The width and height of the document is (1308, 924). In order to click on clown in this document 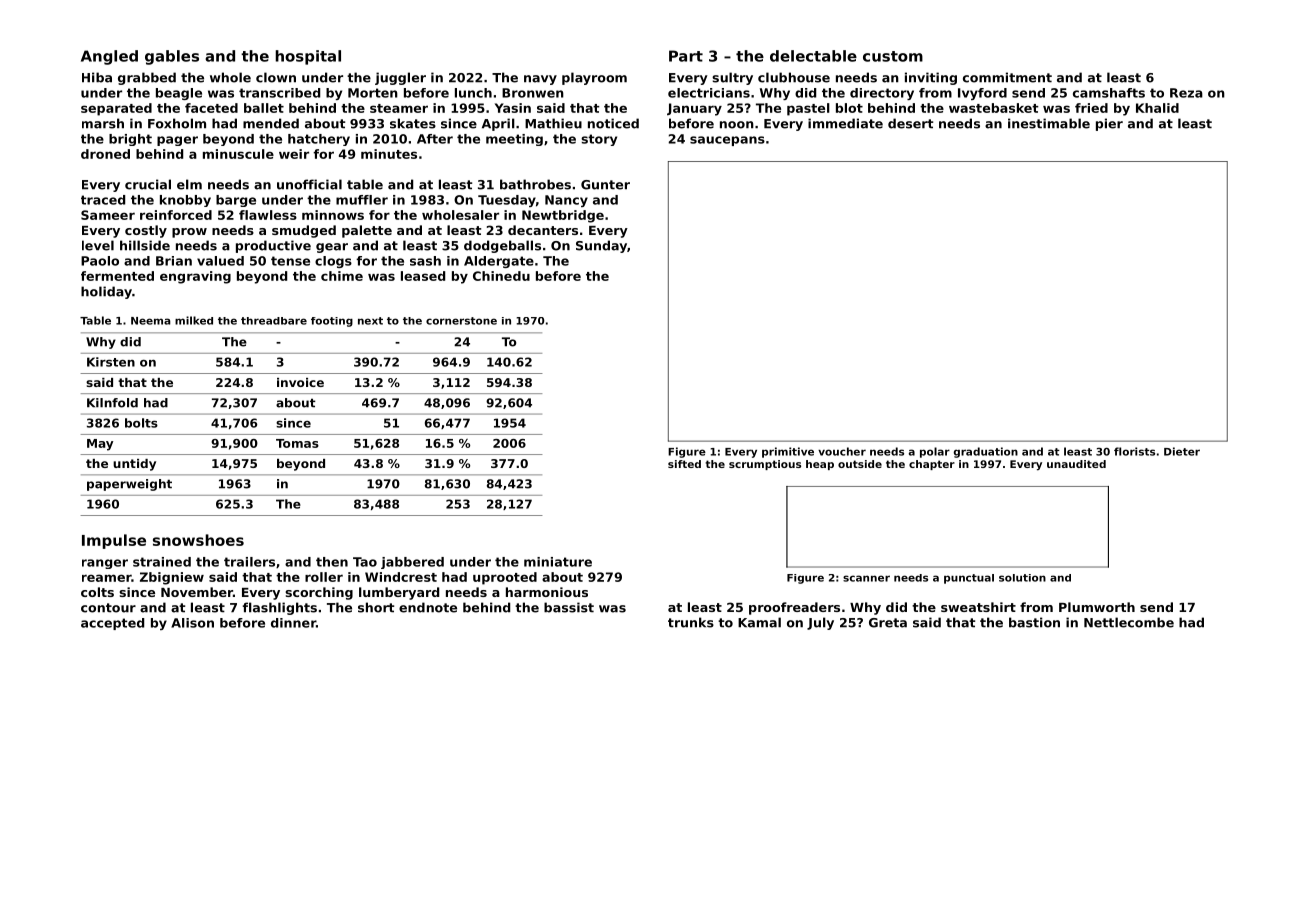, I will do `click(276, 77)`.
